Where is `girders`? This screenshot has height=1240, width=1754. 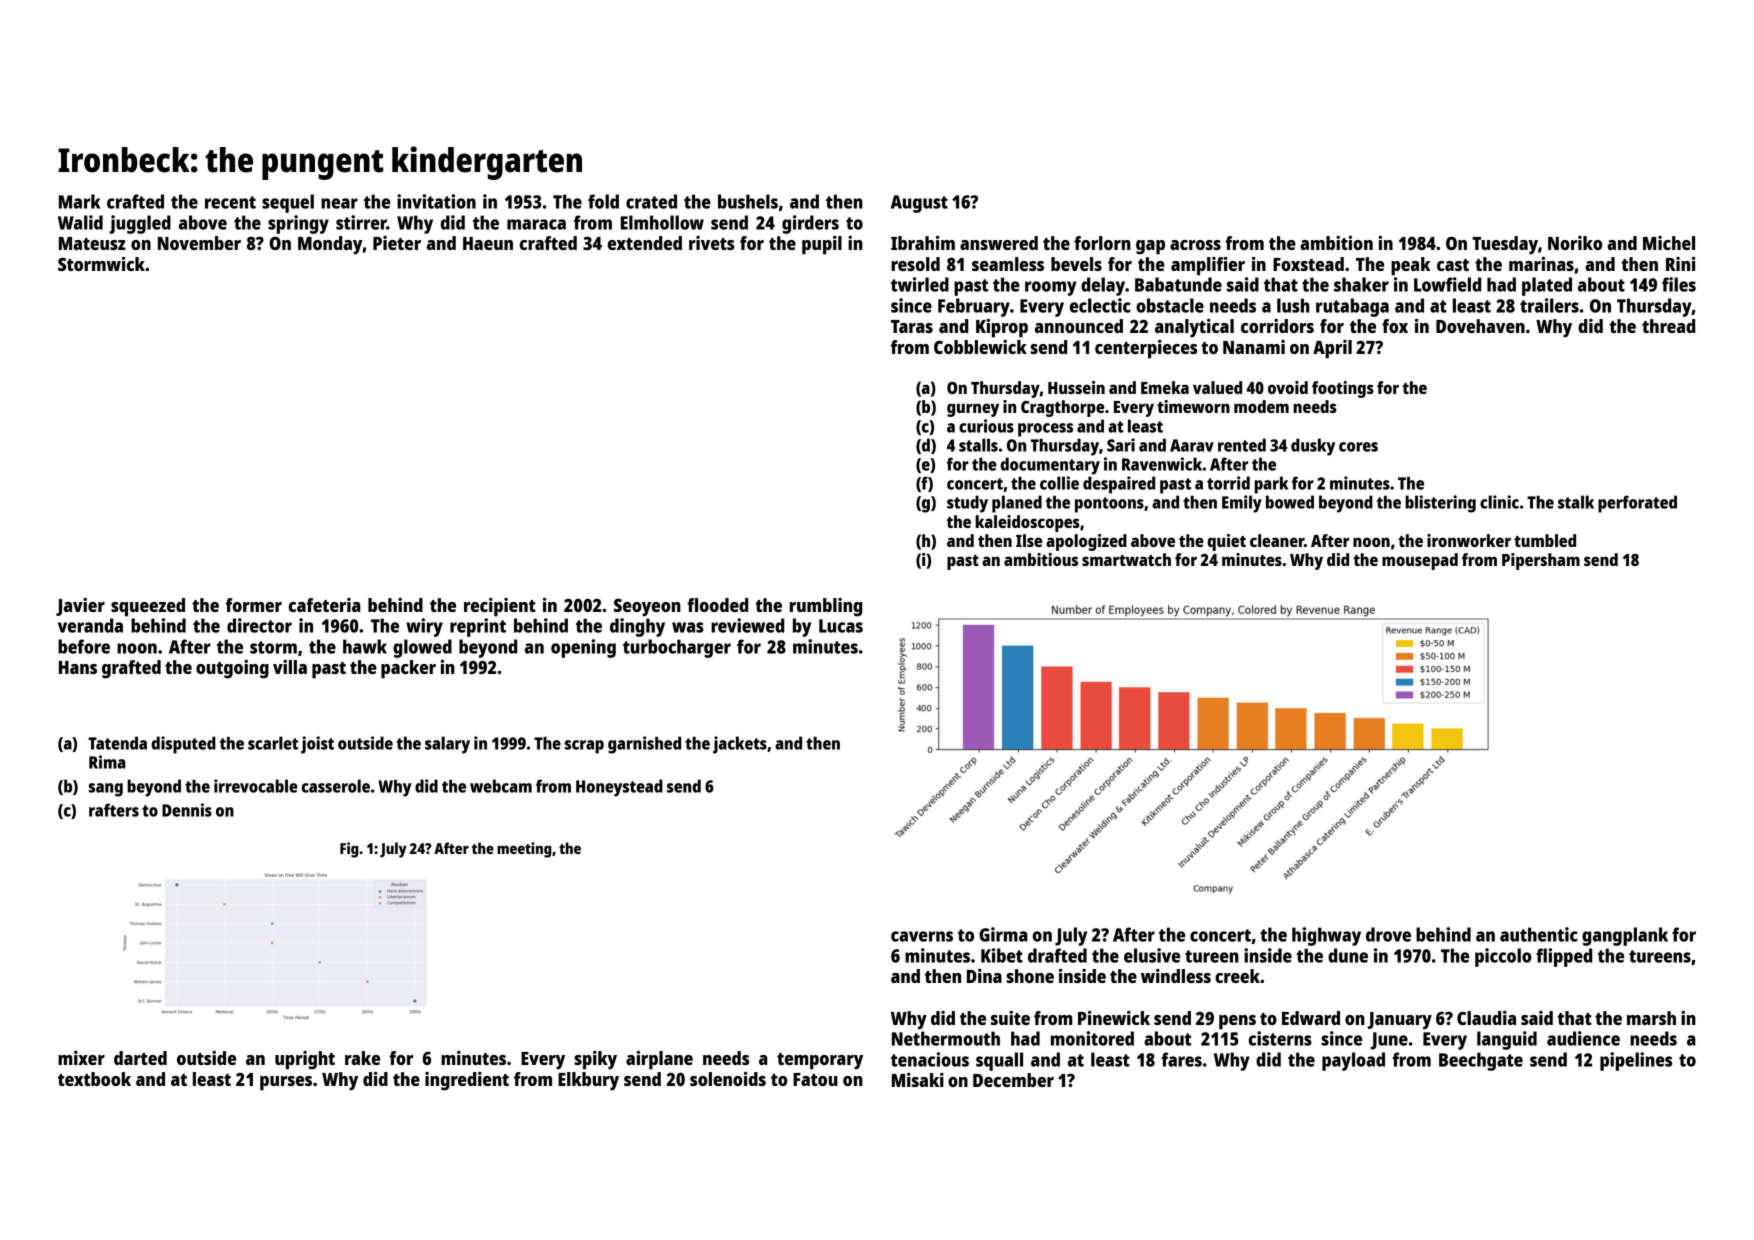 girders is located at coordinates (810, 224).
